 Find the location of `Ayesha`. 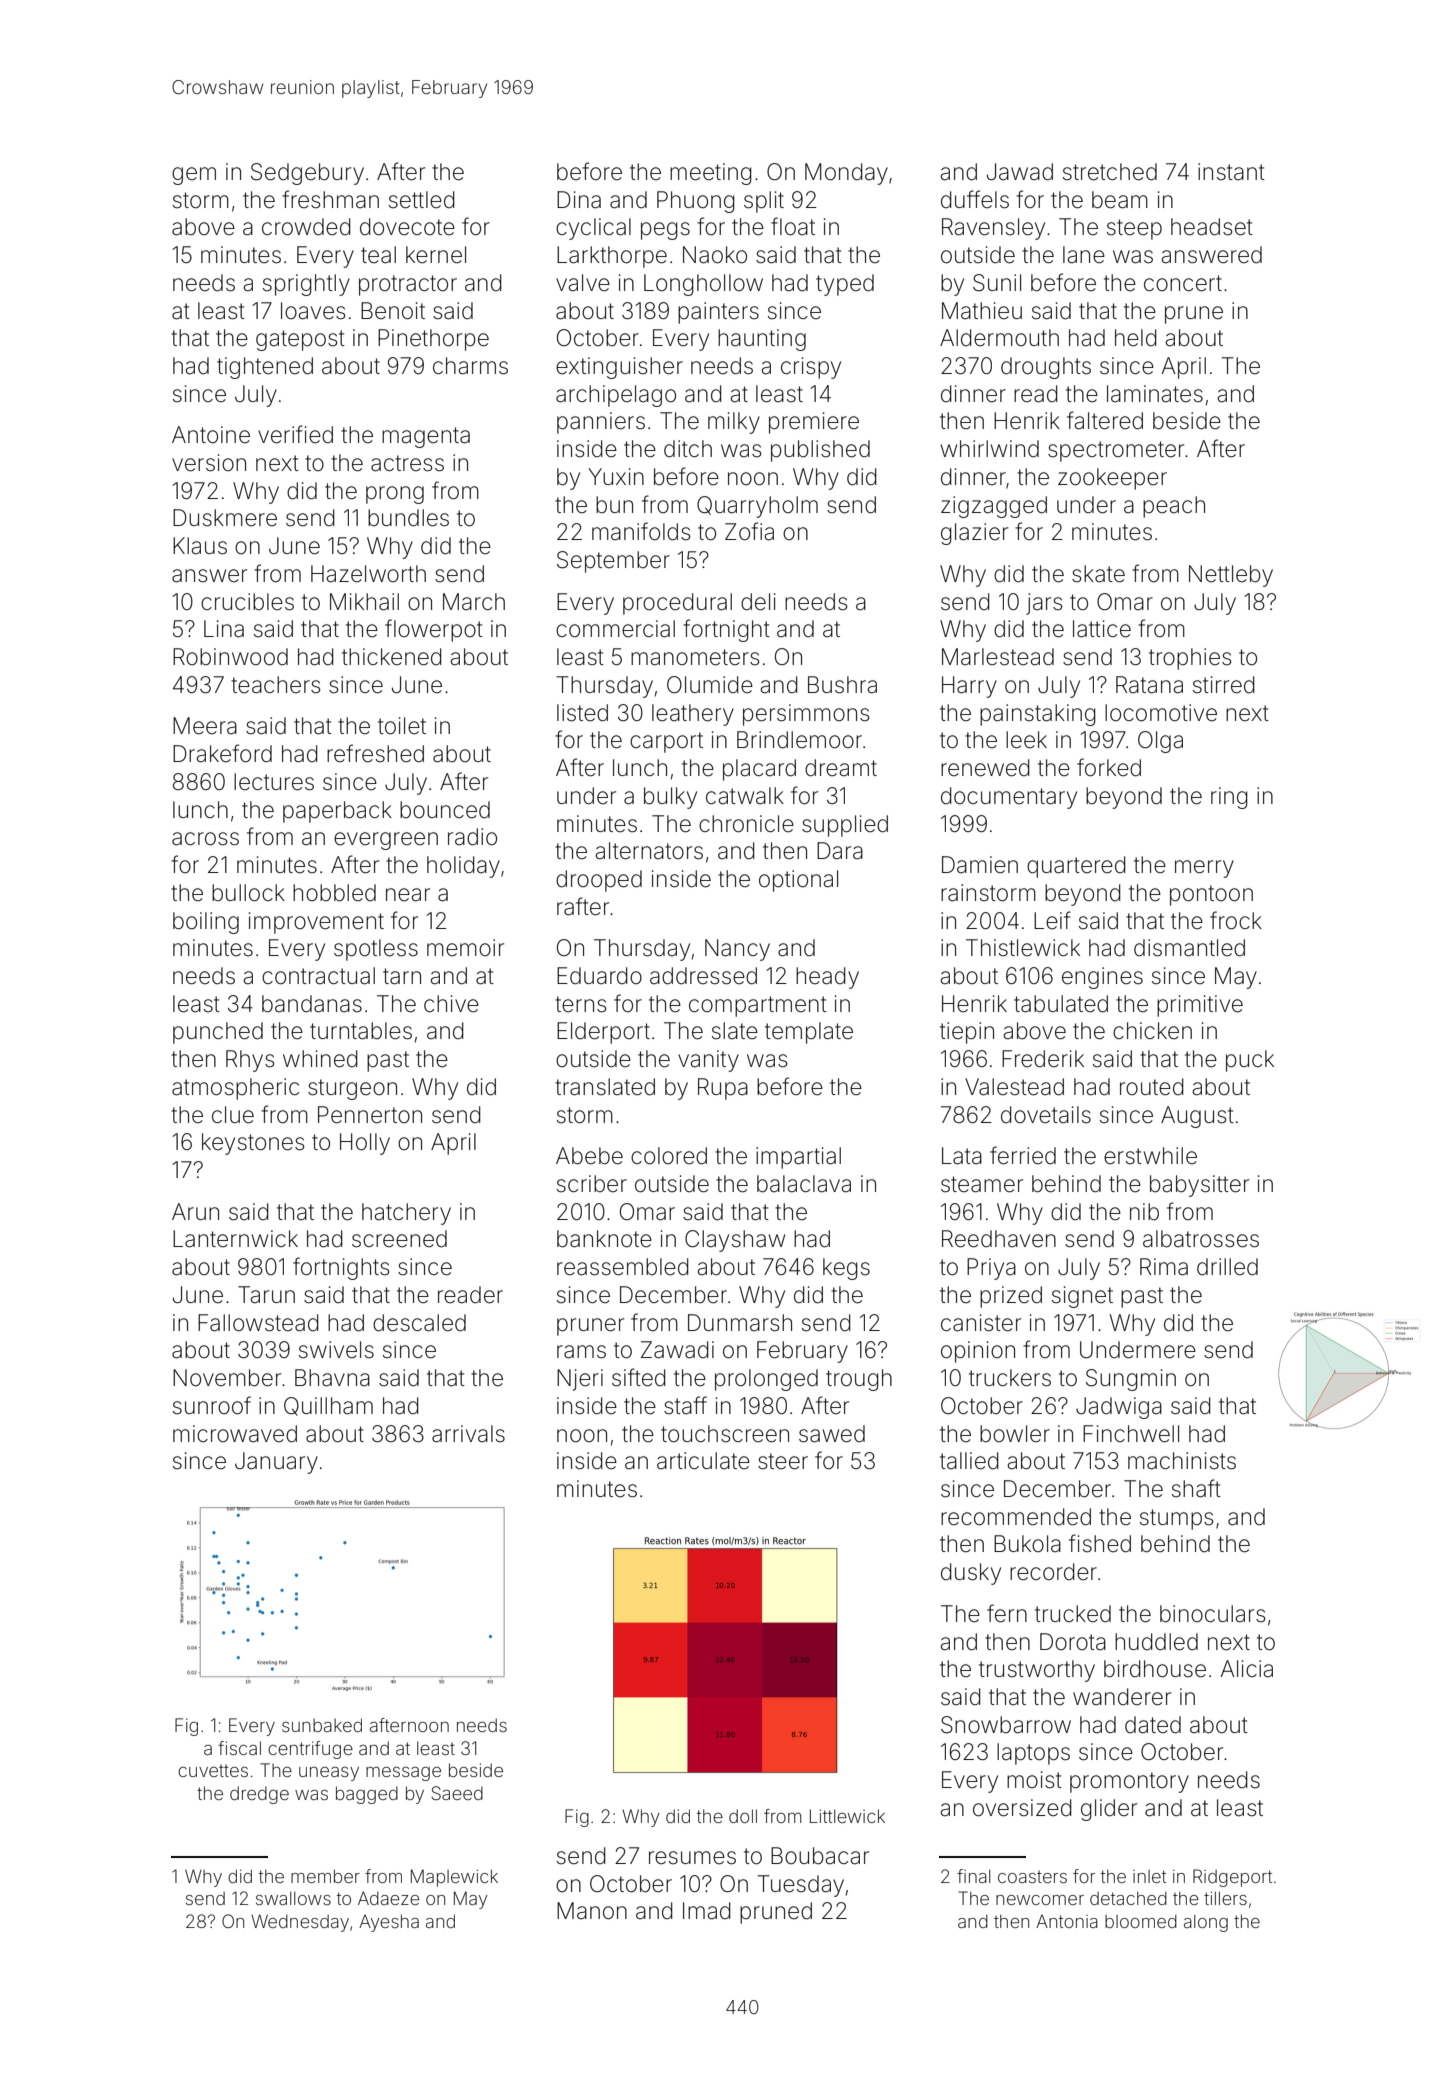

Ayesha is located at coordinates (389, 1923).
